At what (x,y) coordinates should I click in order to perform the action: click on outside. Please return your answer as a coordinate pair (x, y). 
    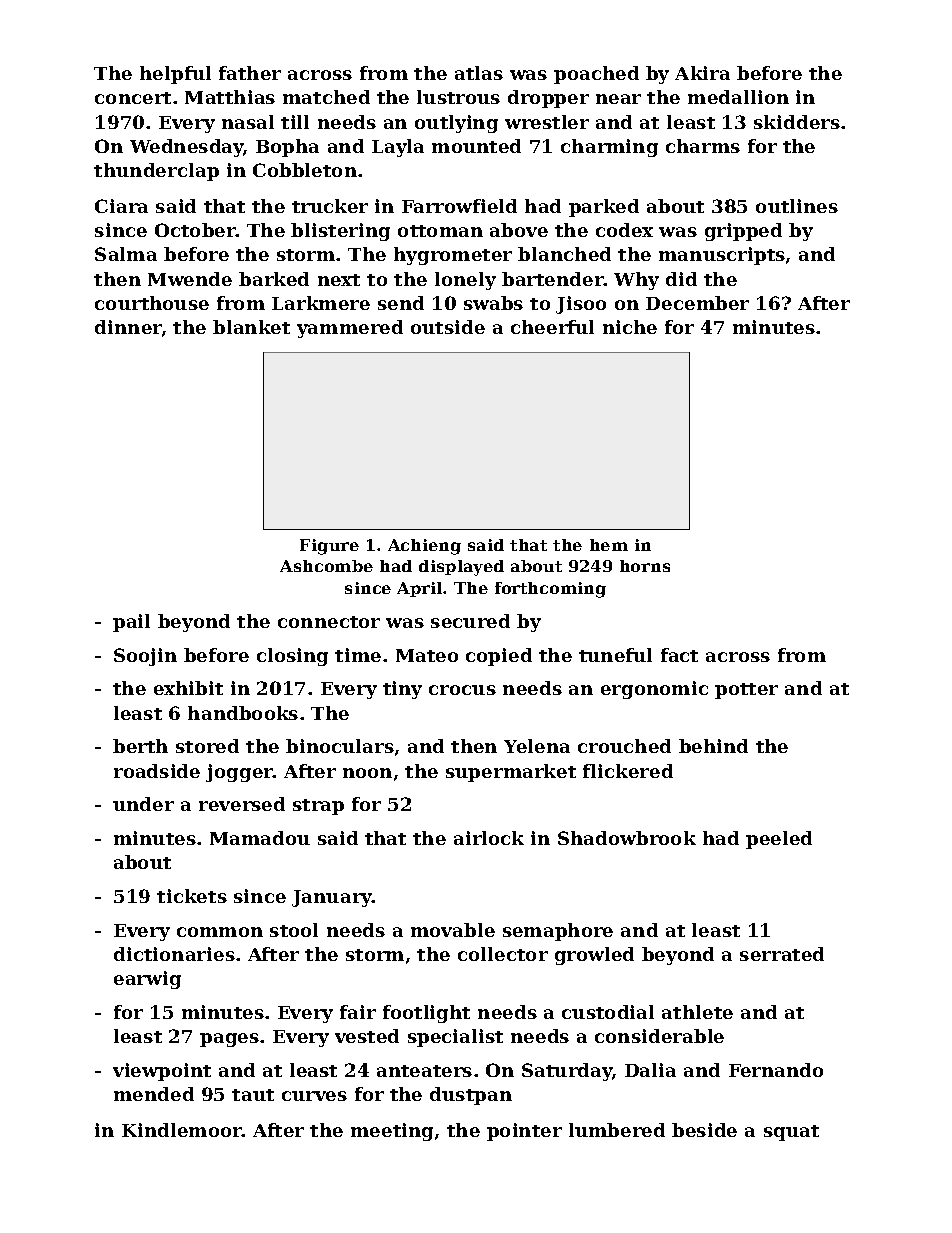
    Looking at the image, I should click on (448, 327).
